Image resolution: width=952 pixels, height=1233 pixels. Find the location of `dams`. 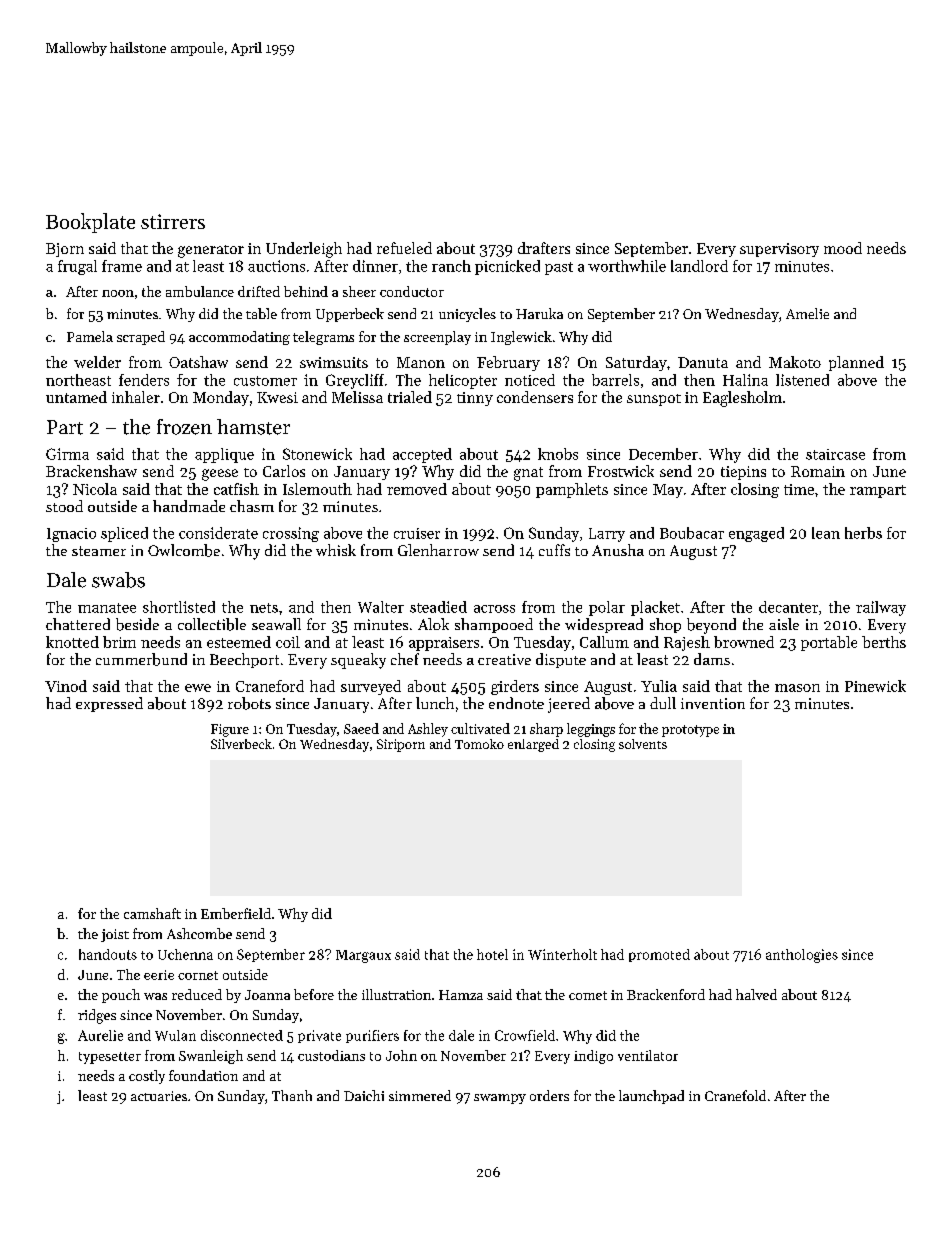

dams is located at coordinates (712, 659).
